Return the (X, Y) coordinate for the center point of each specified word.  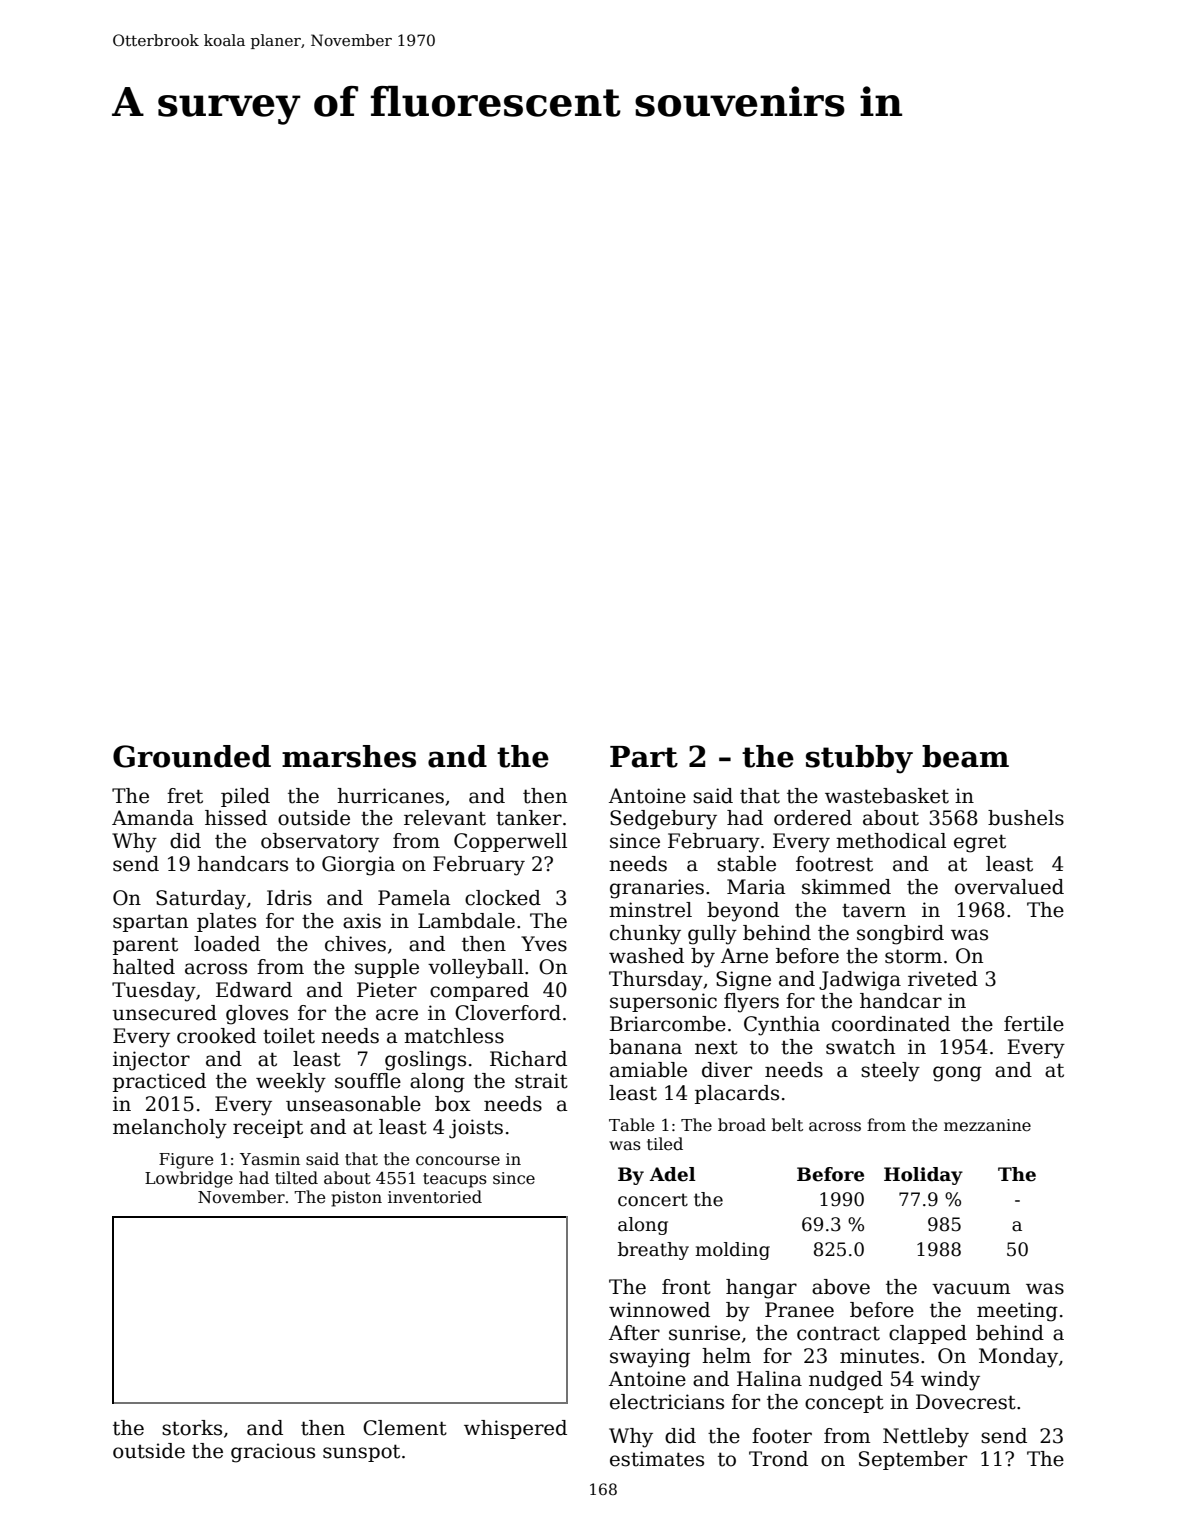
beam (965, 756)
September (913, 1460)
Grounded (192, 756)
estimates (657, 1459)
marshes (349, 756)
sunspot (361, 1453)
